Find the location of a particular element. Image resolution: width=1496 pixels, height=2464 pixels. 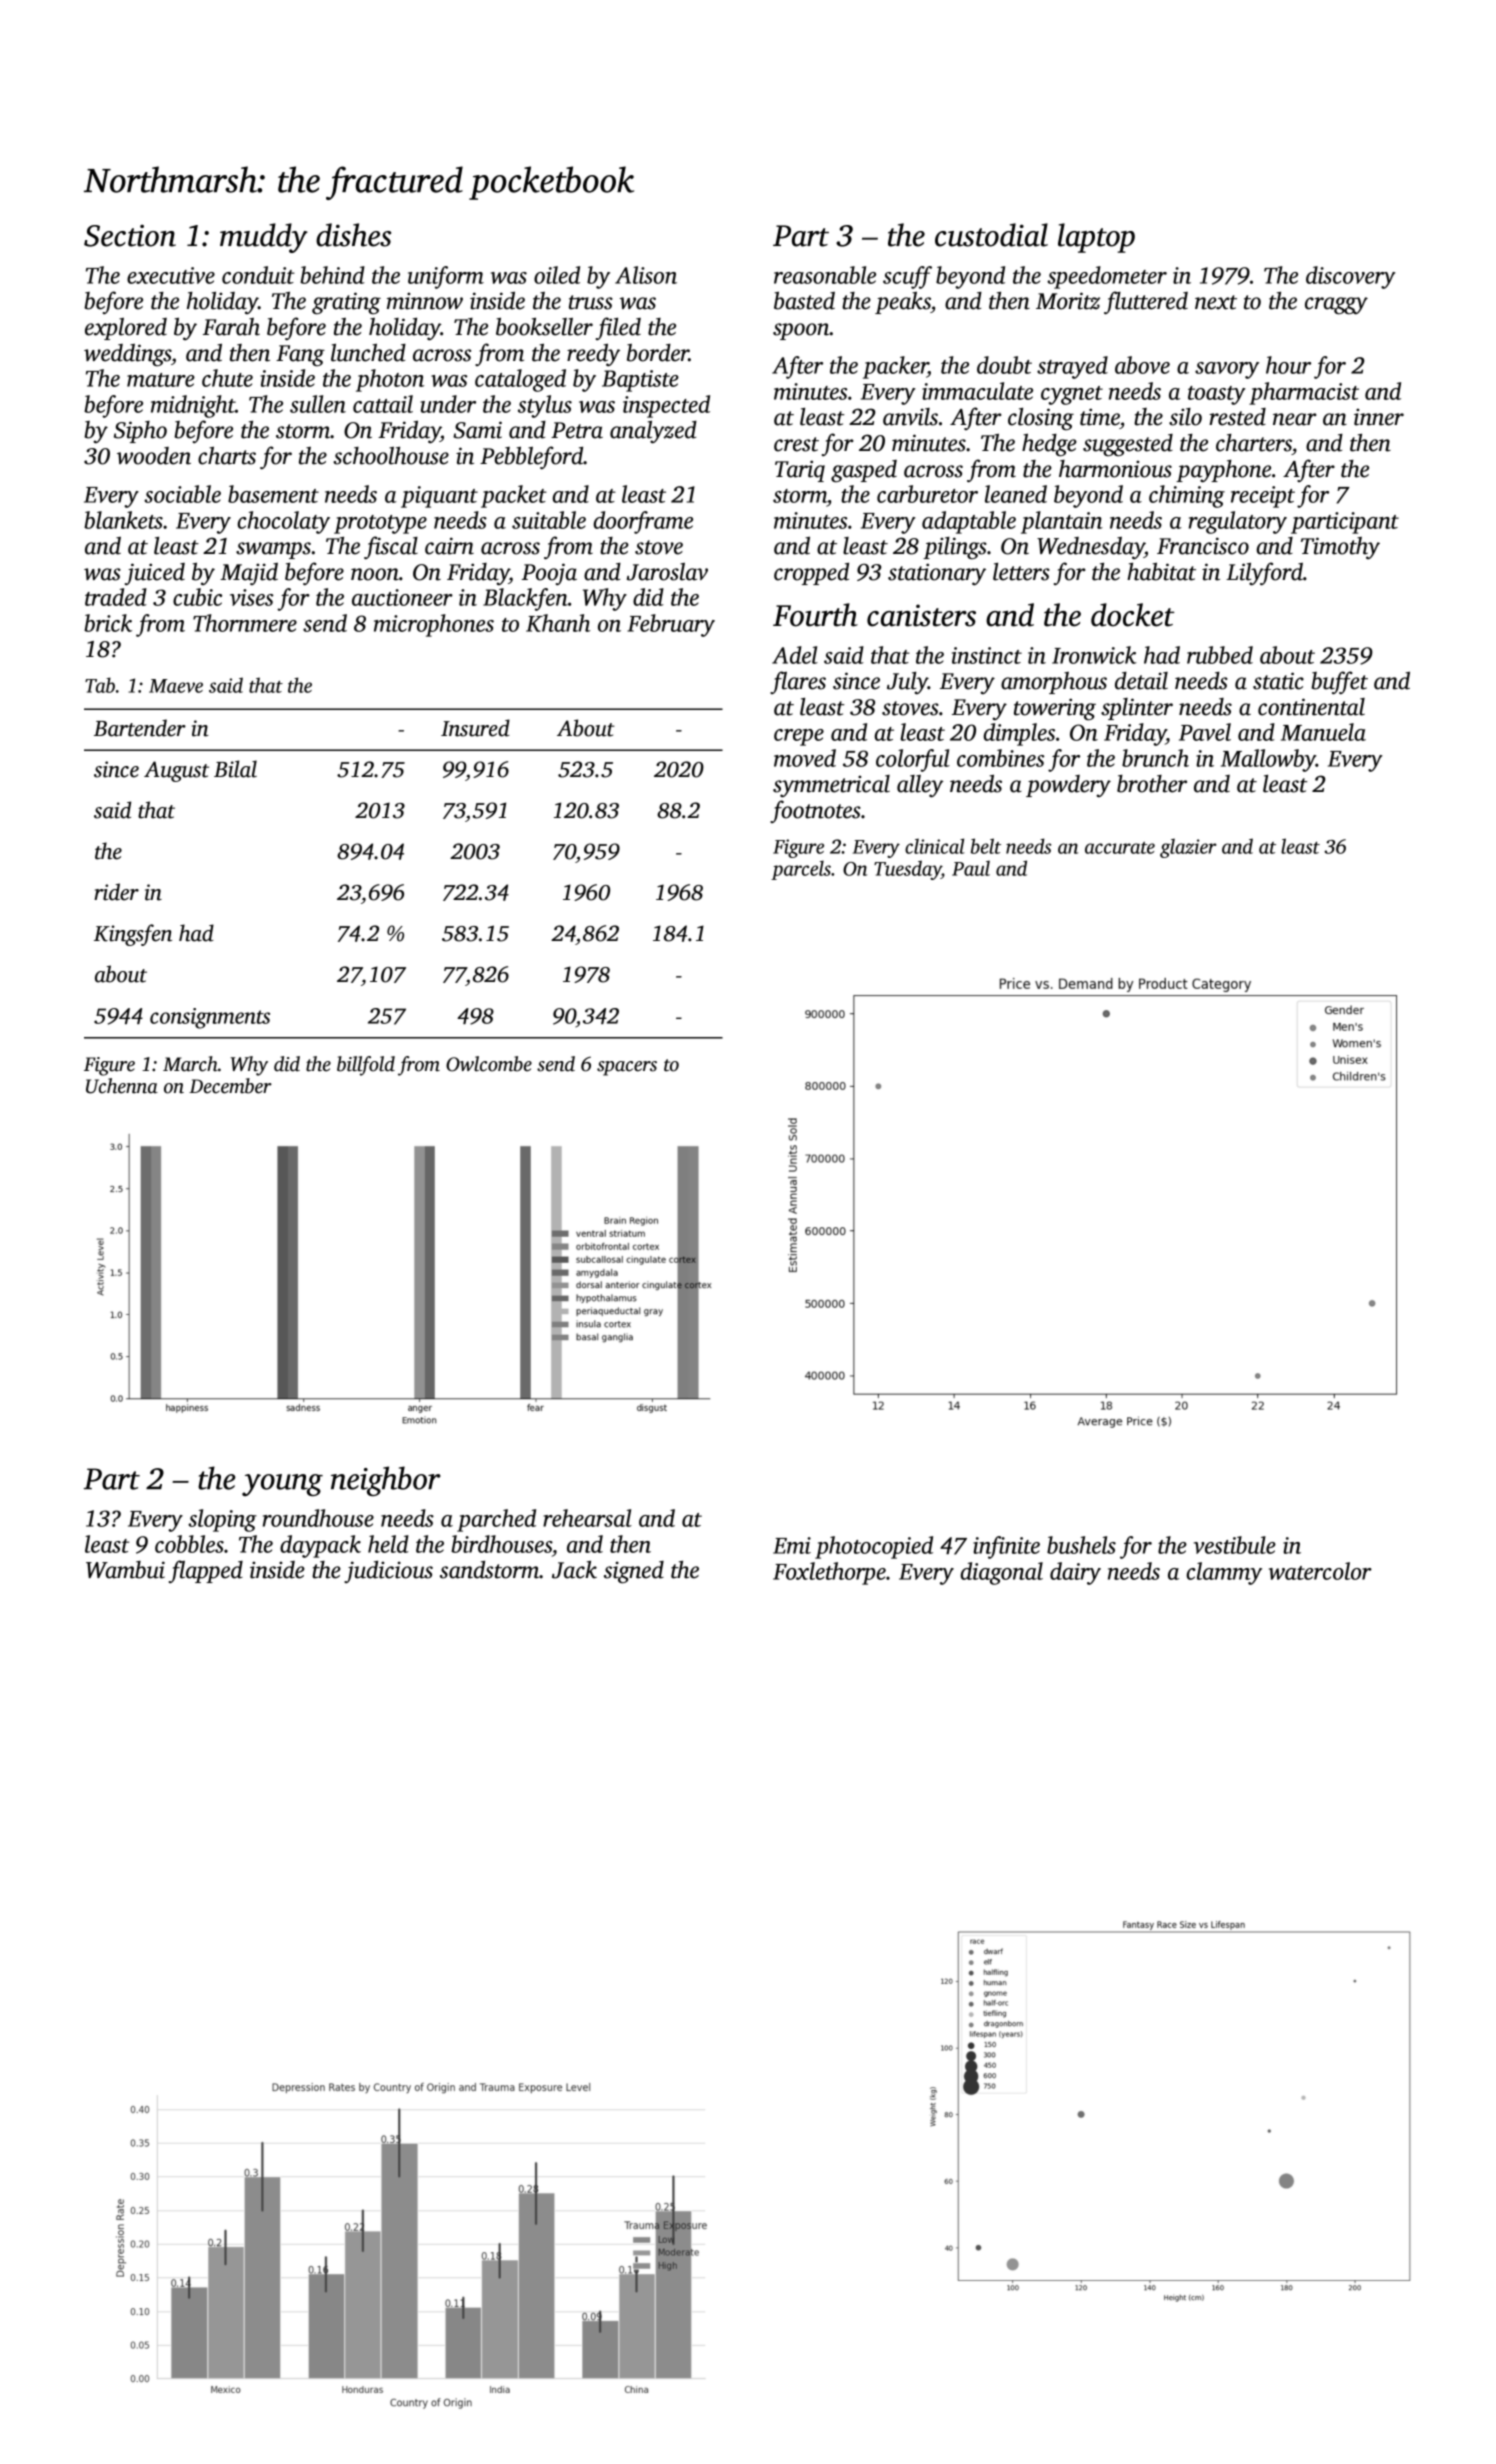

Emi is located at coordinates (792, 1545).
